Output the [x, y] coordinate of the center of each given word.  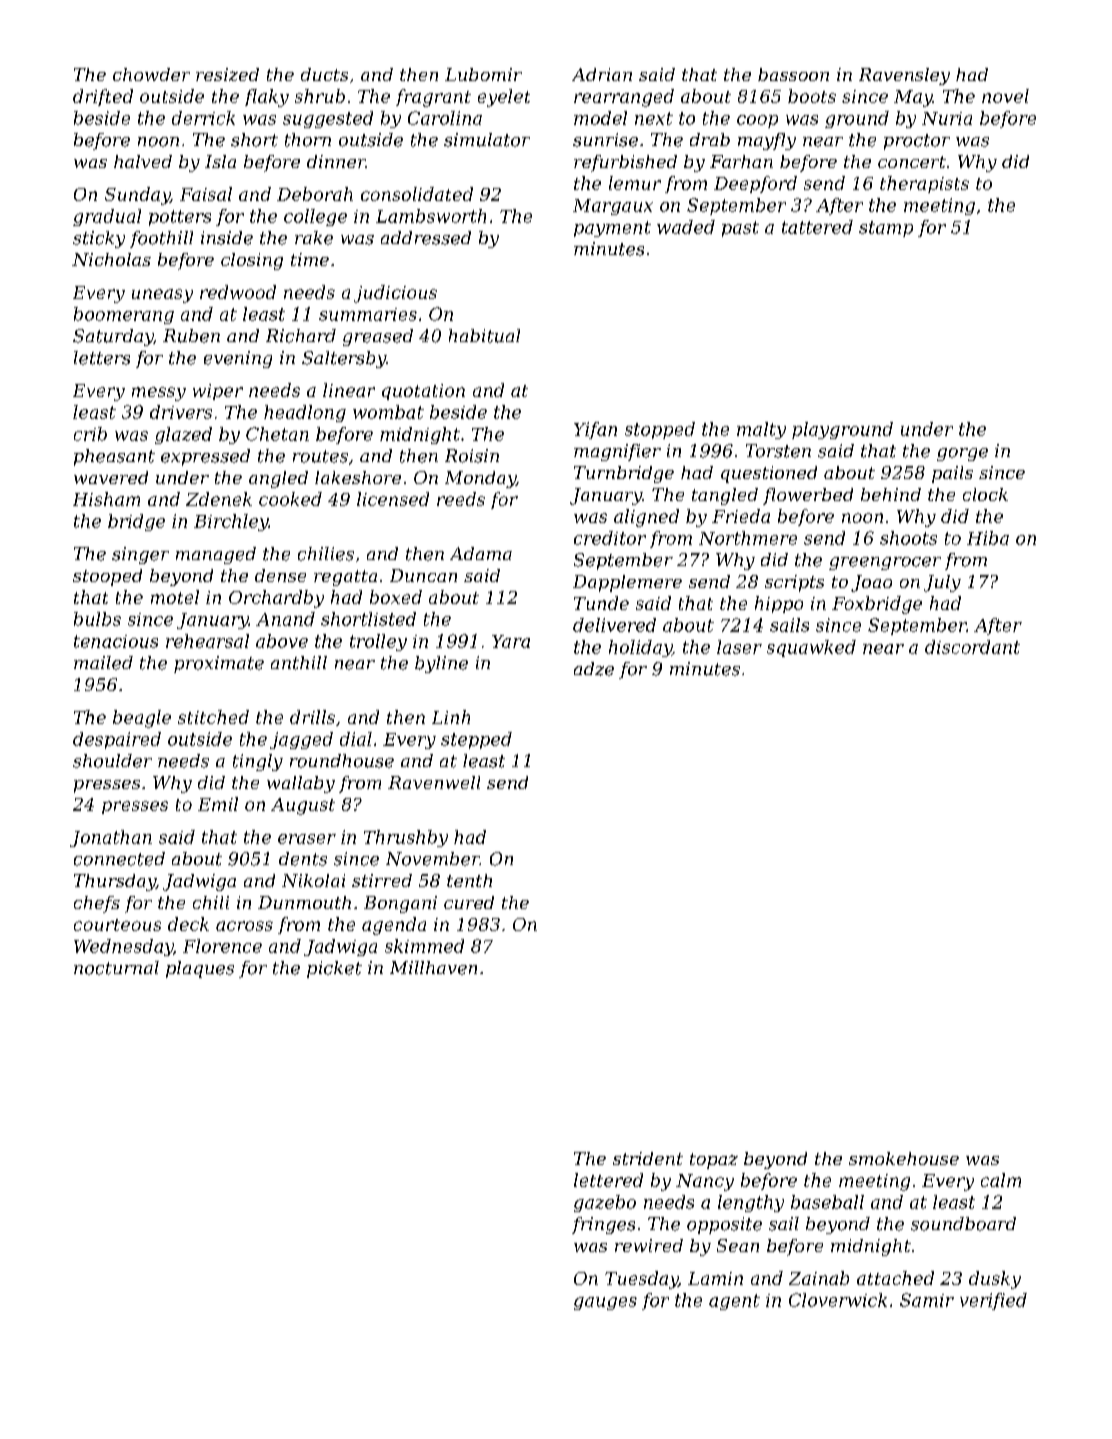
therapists [924, 184]
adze [594, 669]
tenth [469, 880]
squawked [811, 648]
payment [612, 229]
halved [143, 161]
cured [469, 902]
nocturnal [116, 968]
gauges [605, 1303]
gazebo [605, 1203]
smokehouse [904, 1158]
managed [216, 555]
